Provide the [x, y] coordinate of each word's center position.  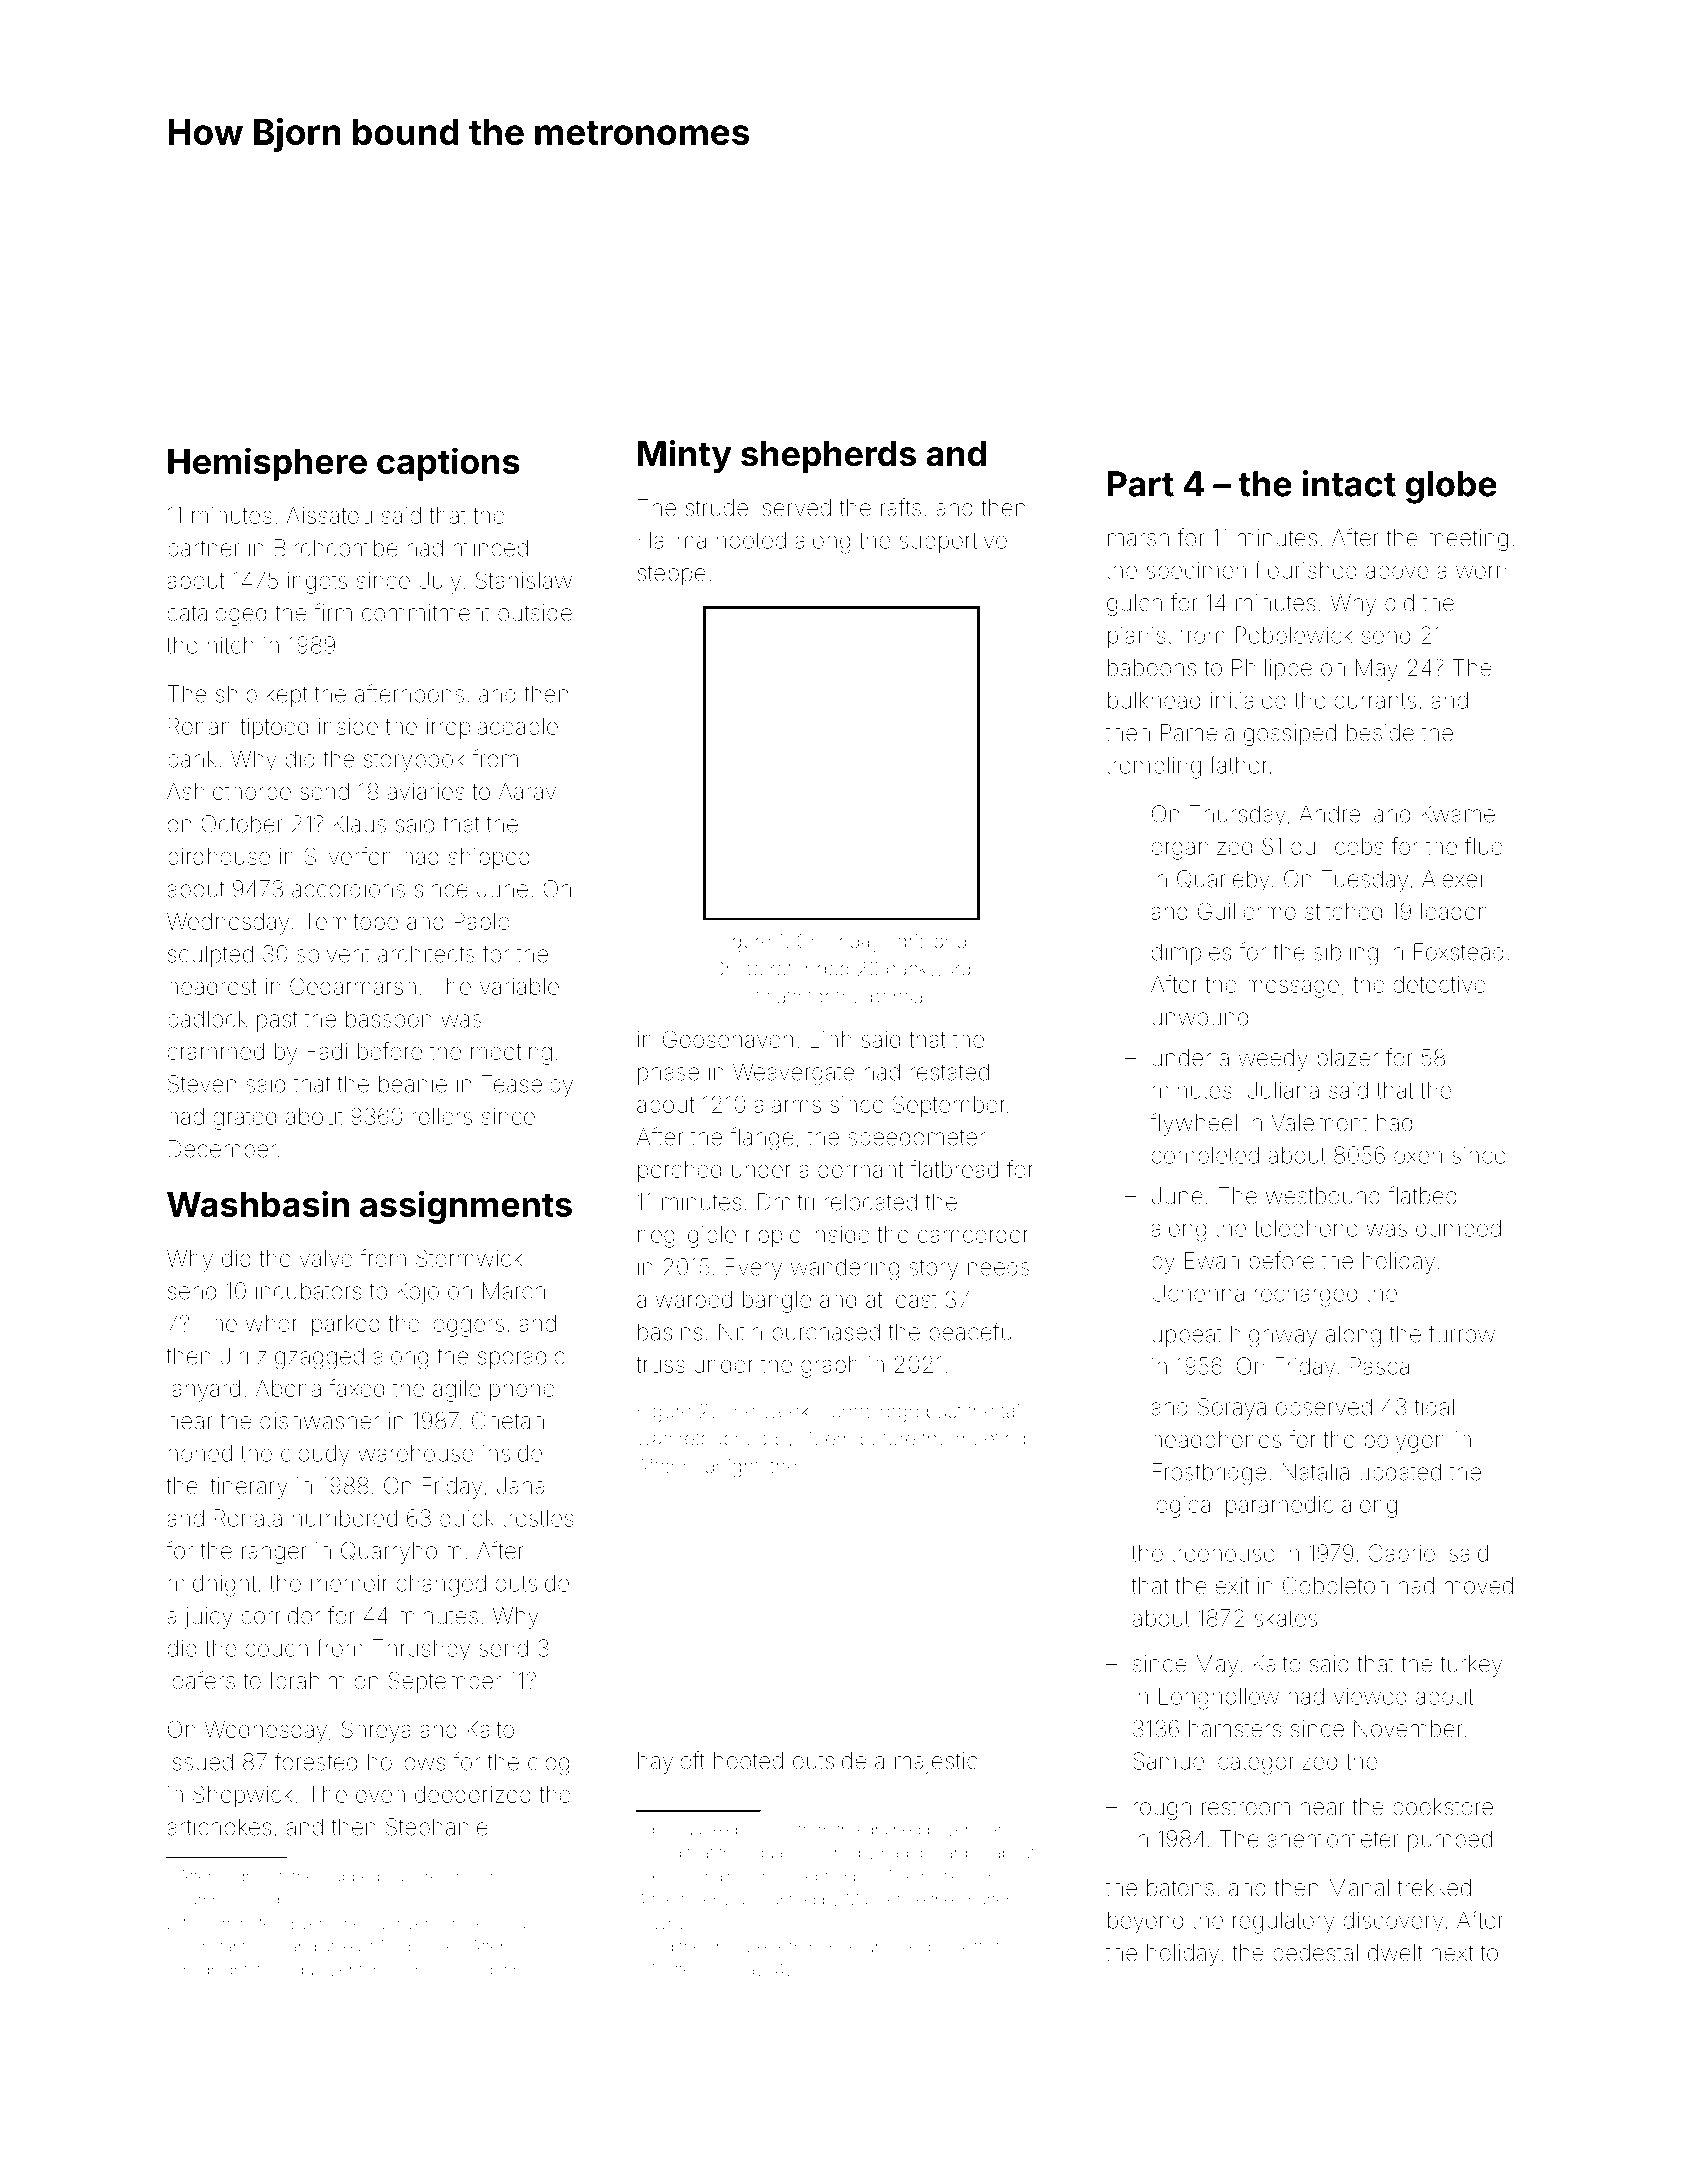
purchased [826, 1334]
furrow [1462, 1333]
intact [1349, 483]
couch [276, 1648]
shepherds [828, 457]
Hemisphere [267, 464]
